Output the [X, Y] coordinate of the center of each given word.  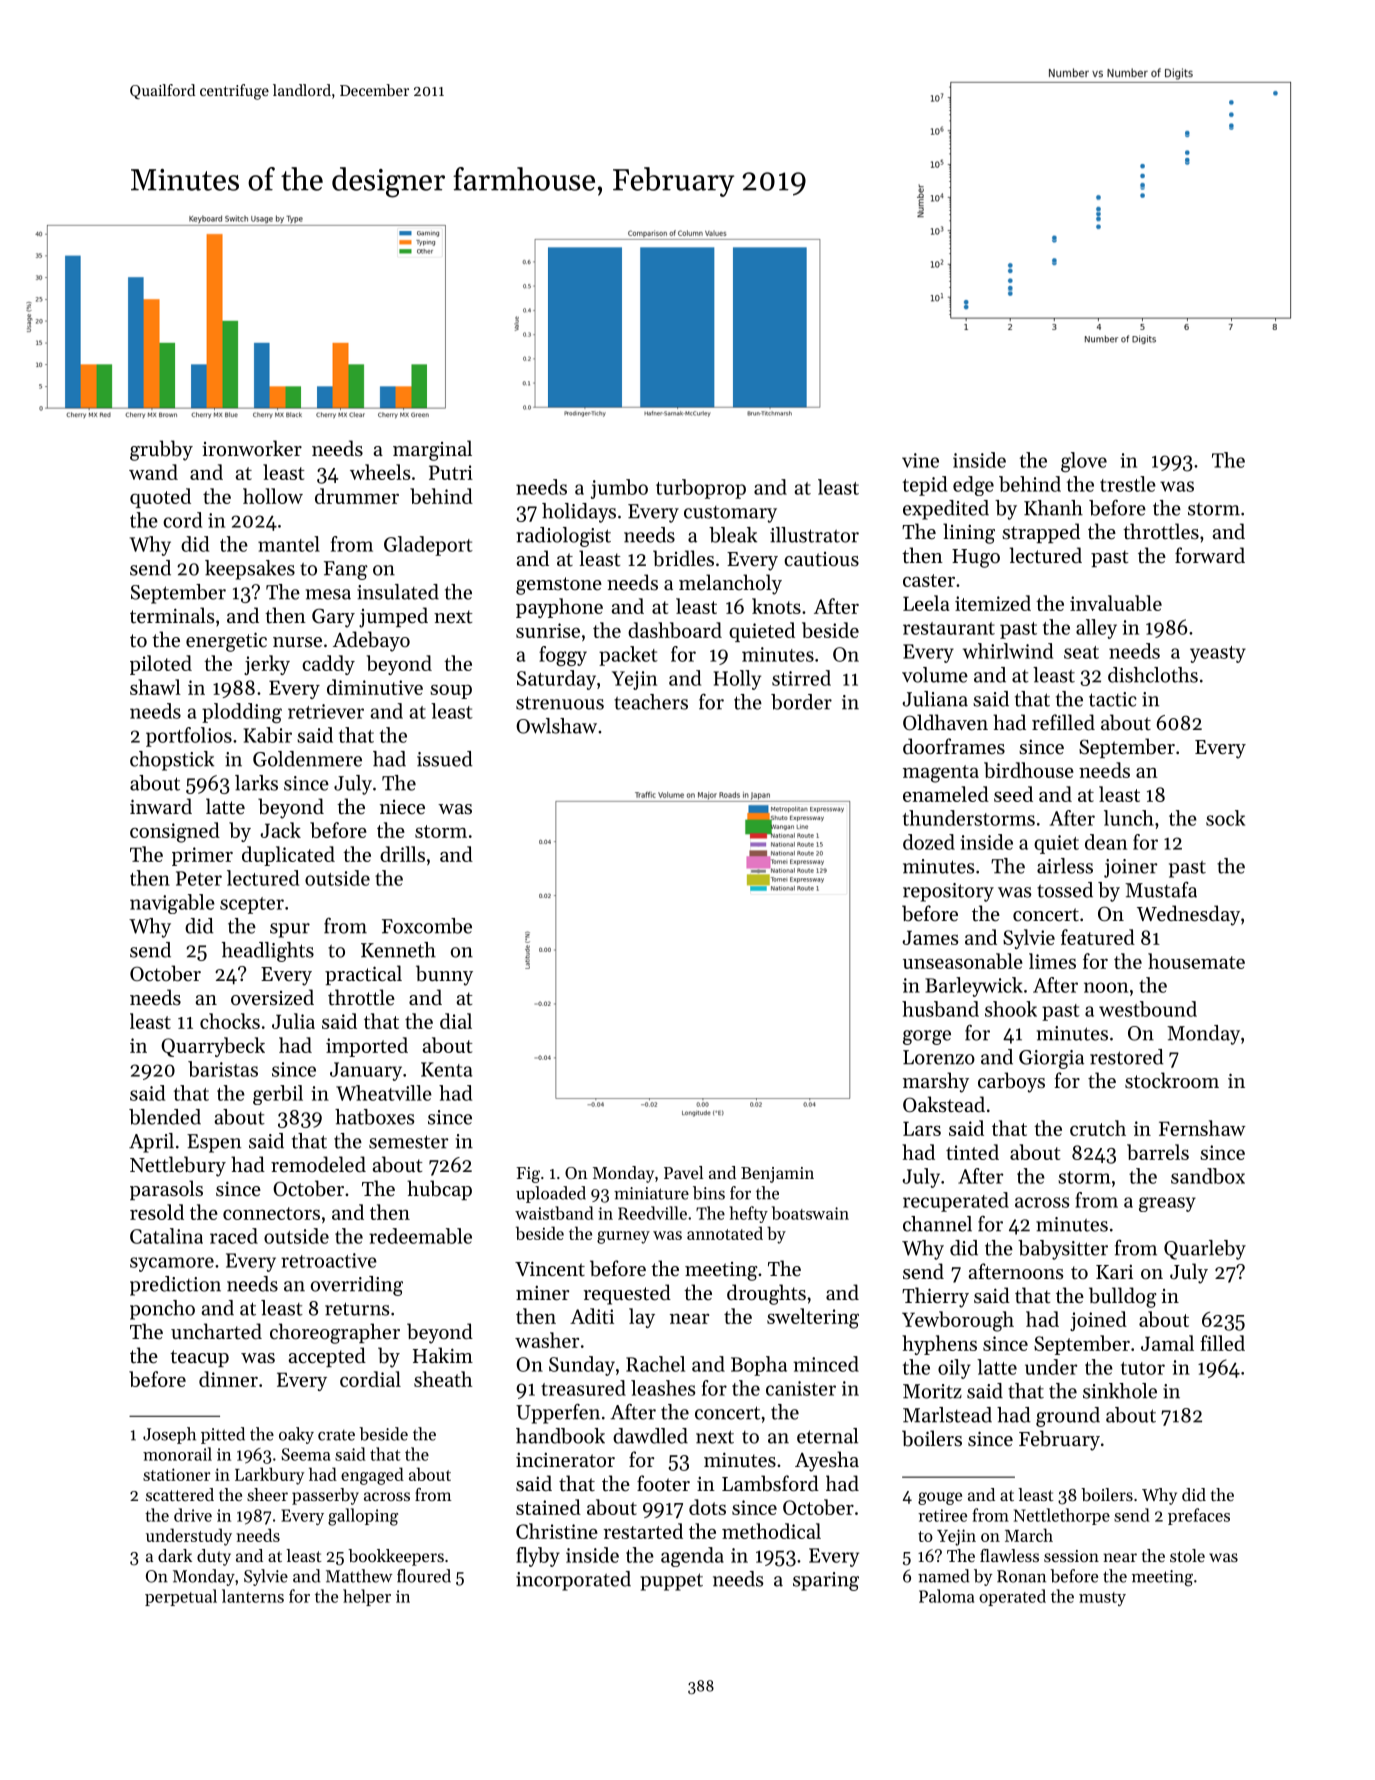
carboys [1011, 1082]
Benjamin [777, 1175]
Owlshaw [556, 726]
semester [409, 1142]
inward [161, 806]
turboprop [701, 489]
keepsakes [250, 570]
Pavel [683, 1172]
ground [1068, 1417]
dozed [929, 842]
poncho [162, 1310]
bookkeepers [396, 1557]
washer [547, 1340]
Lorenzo [939, 1057]
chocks [230, 1021]
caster [929, 580]
